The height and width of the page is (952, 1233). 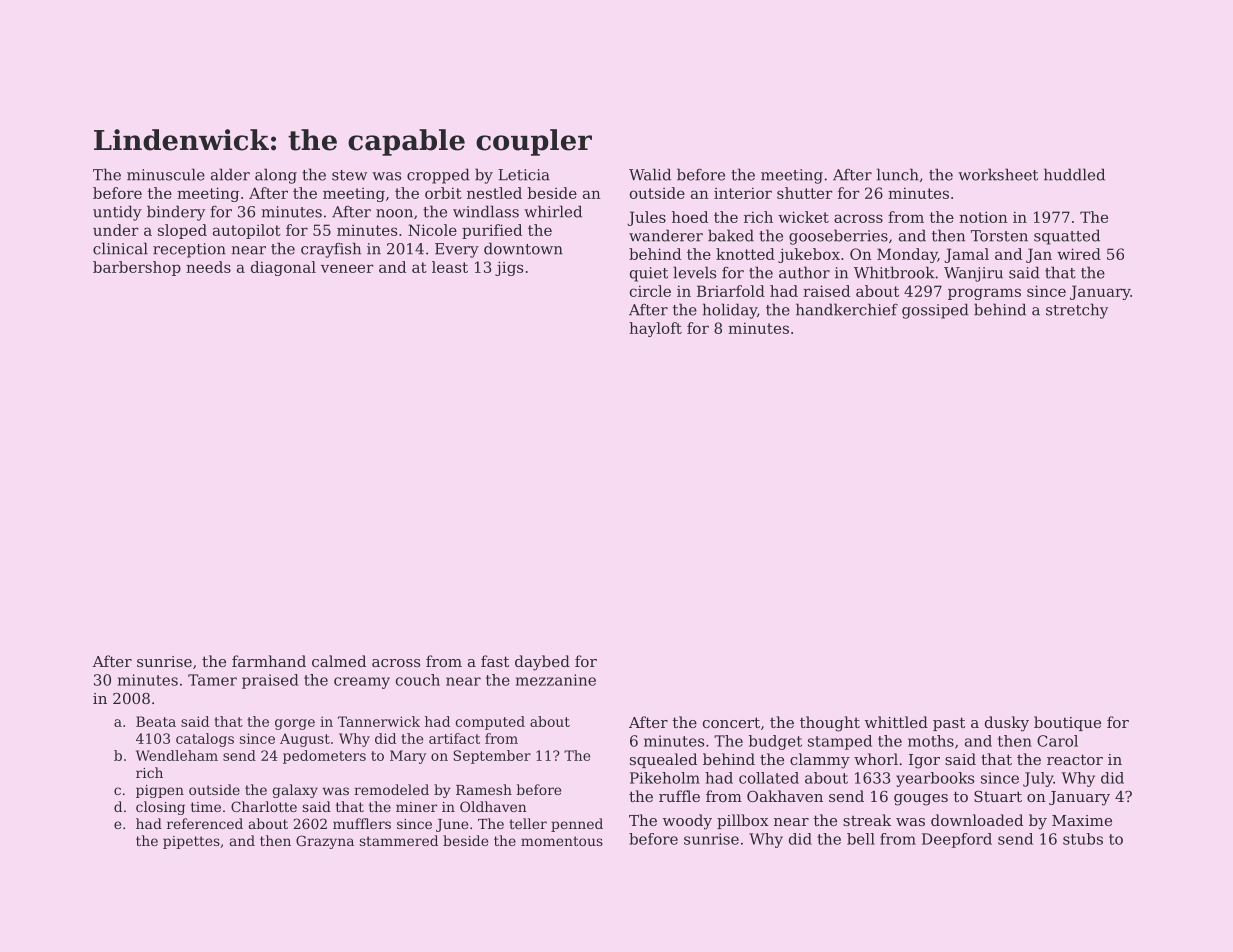 What do you see at coordinates (205, 823) in the page?
I see `referenced` at bounding box center [205, 823].
